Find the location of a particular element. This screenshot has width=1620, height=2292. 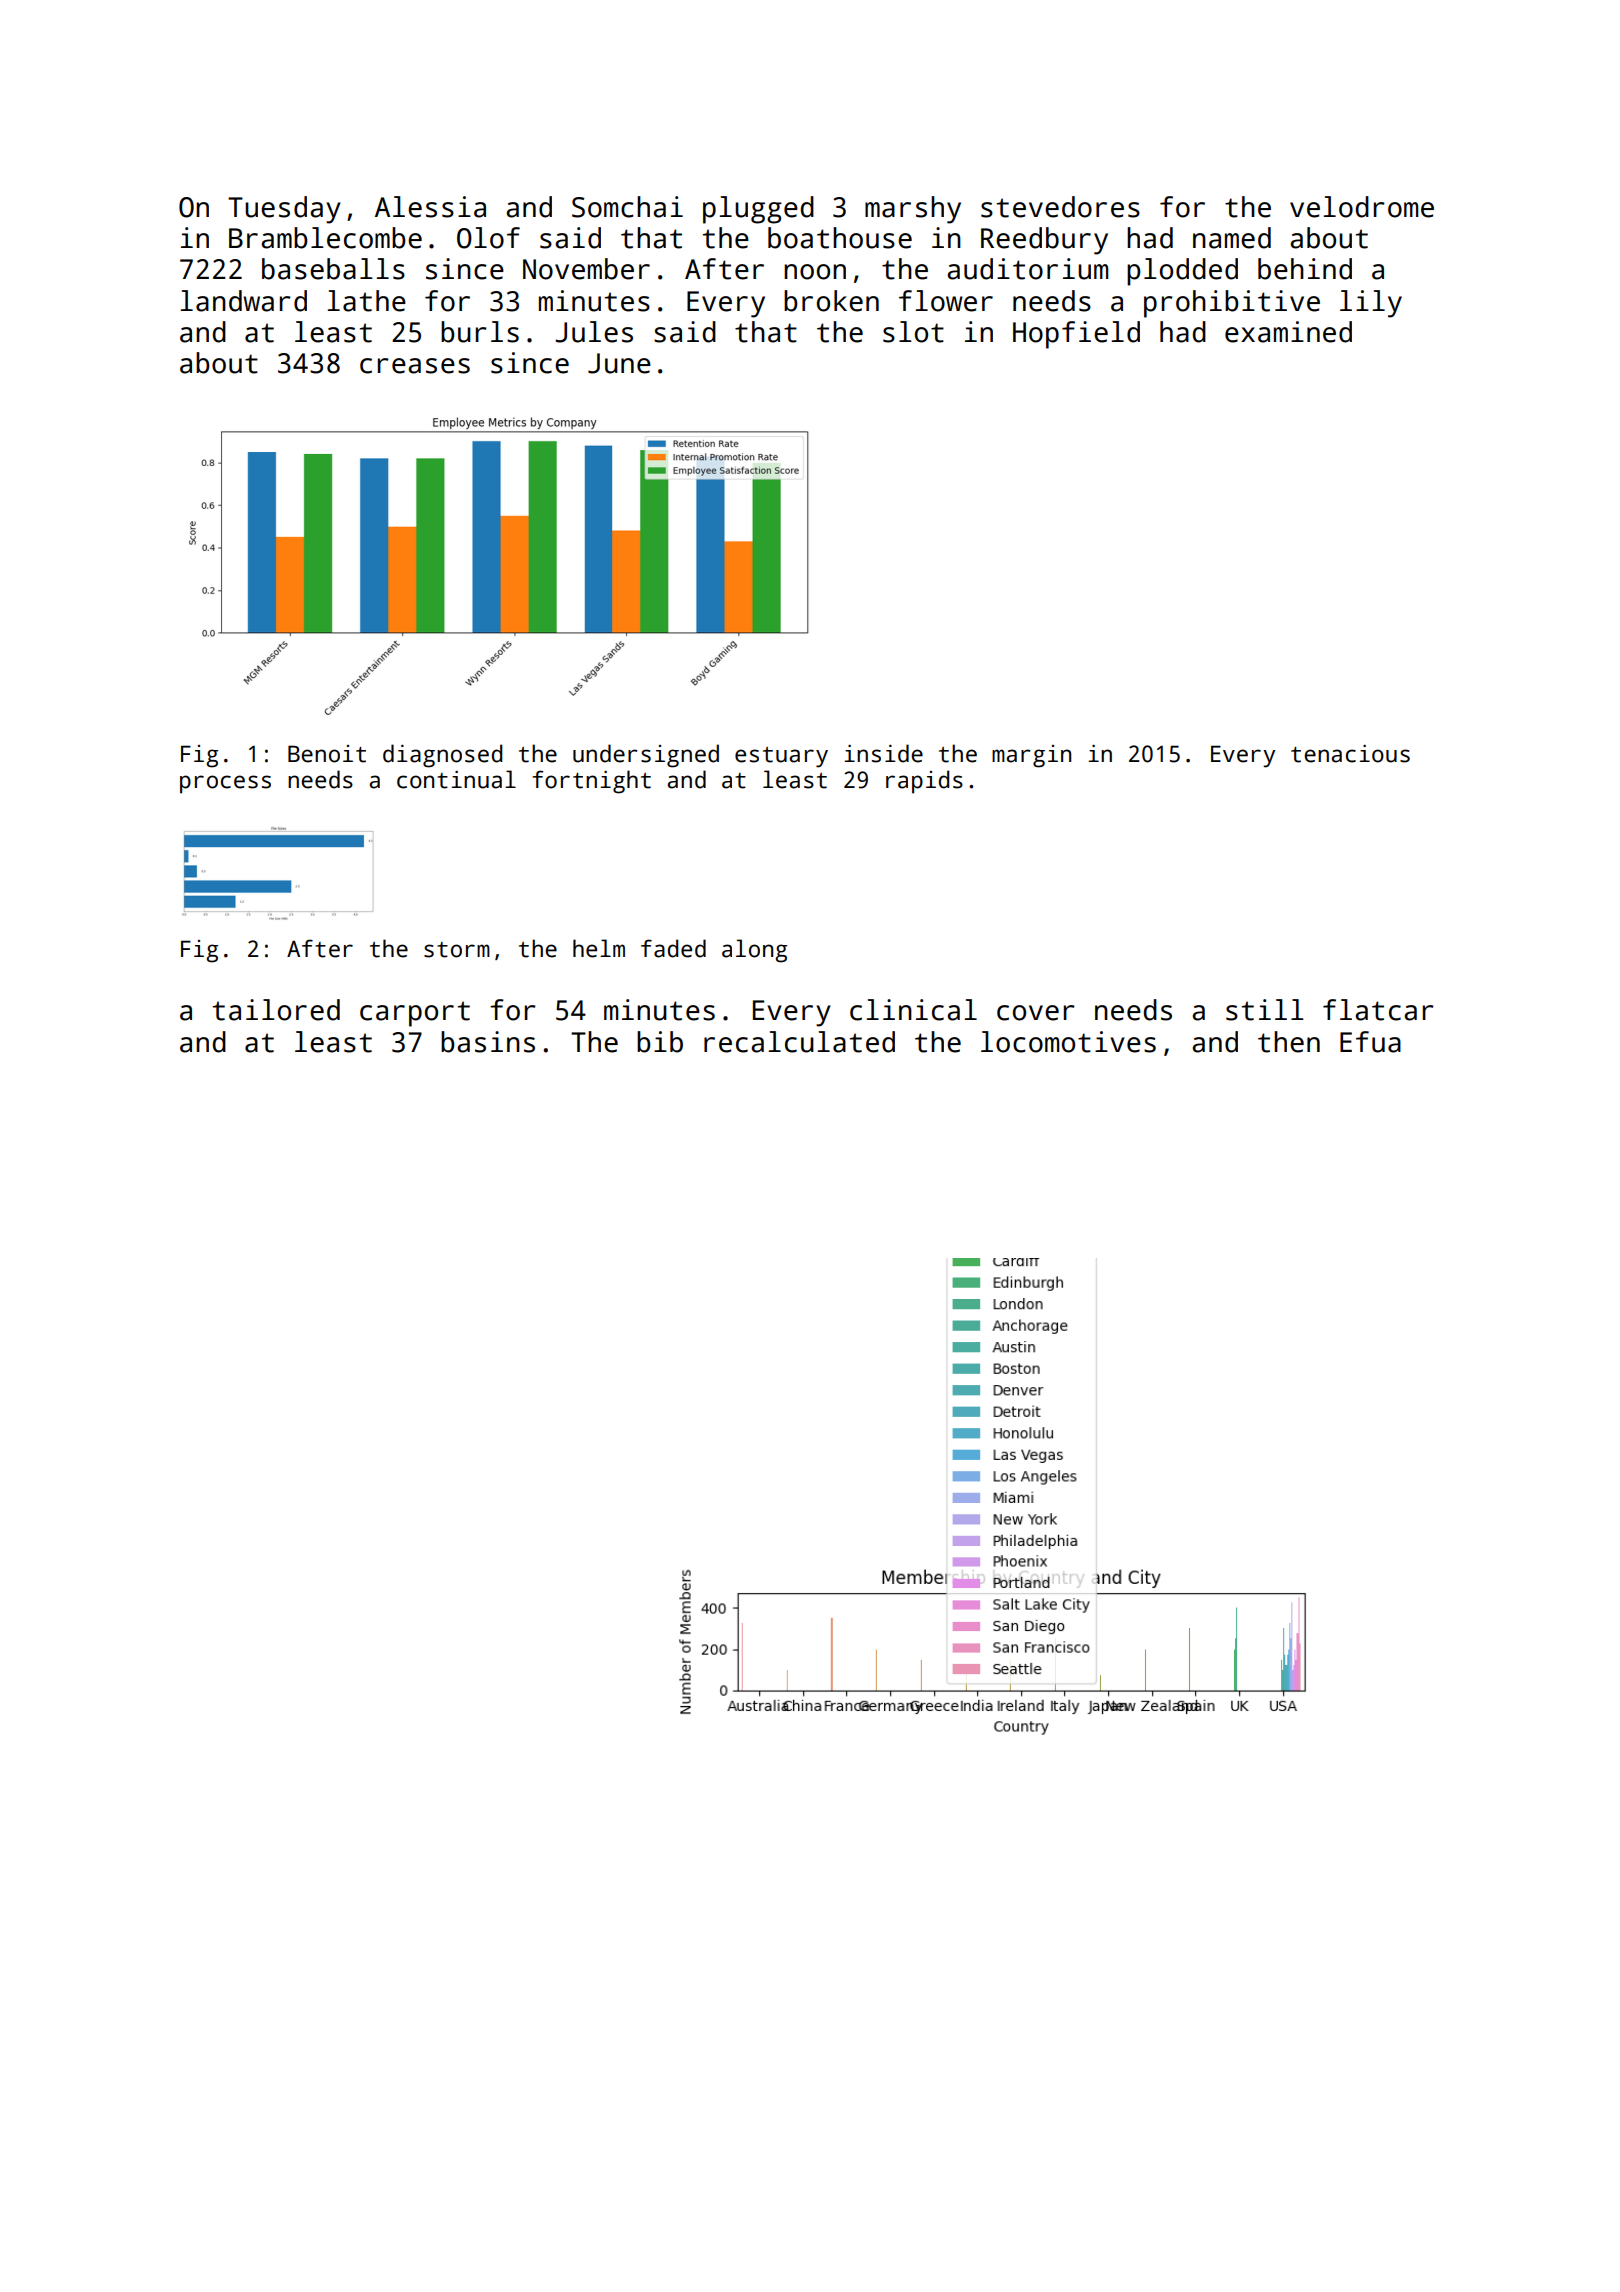

Olof is located at coordinates (488, 238).
